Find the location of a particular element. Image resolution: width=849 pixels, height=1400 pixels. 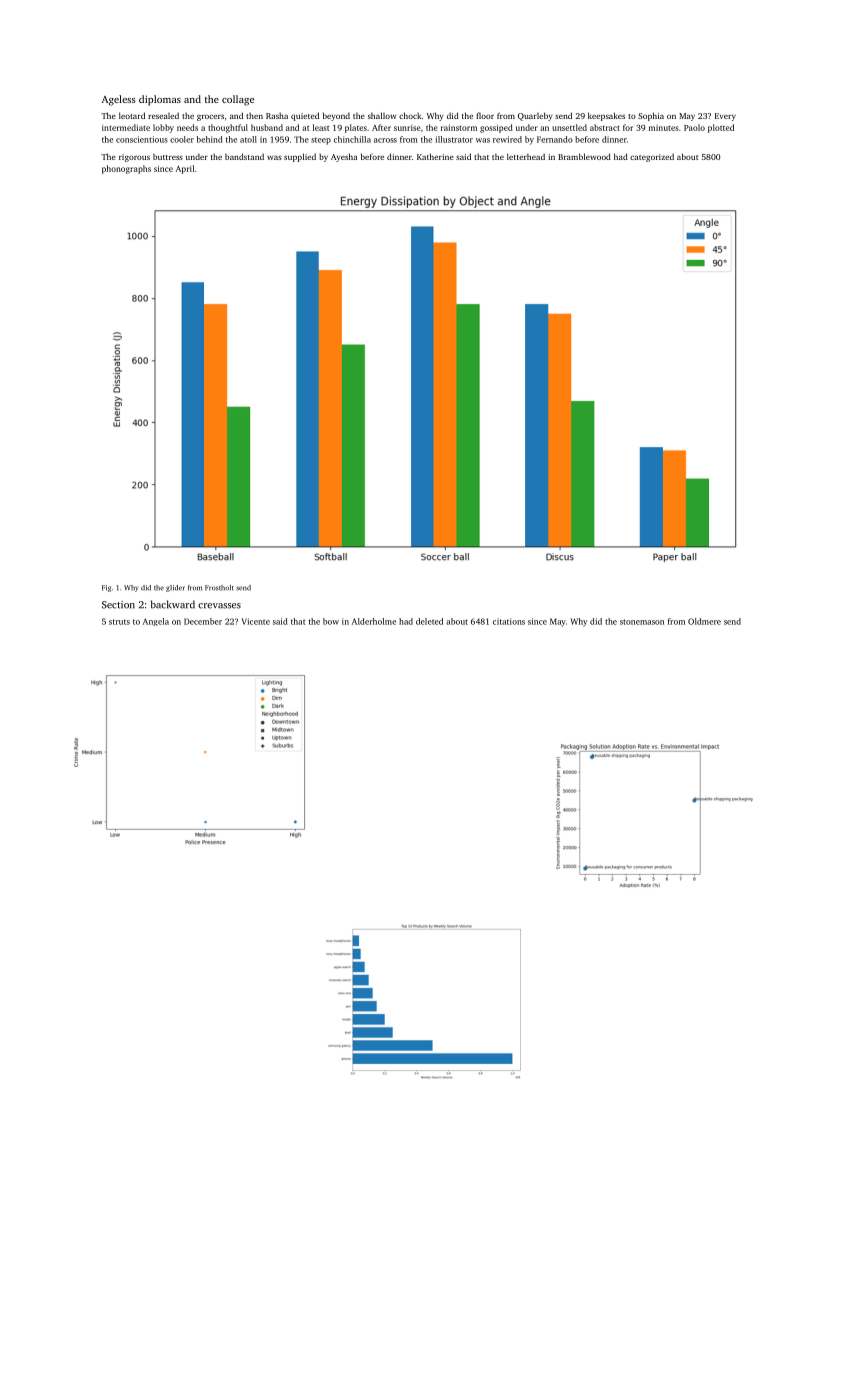

Oldmere is located at coordinates (704, 621).
